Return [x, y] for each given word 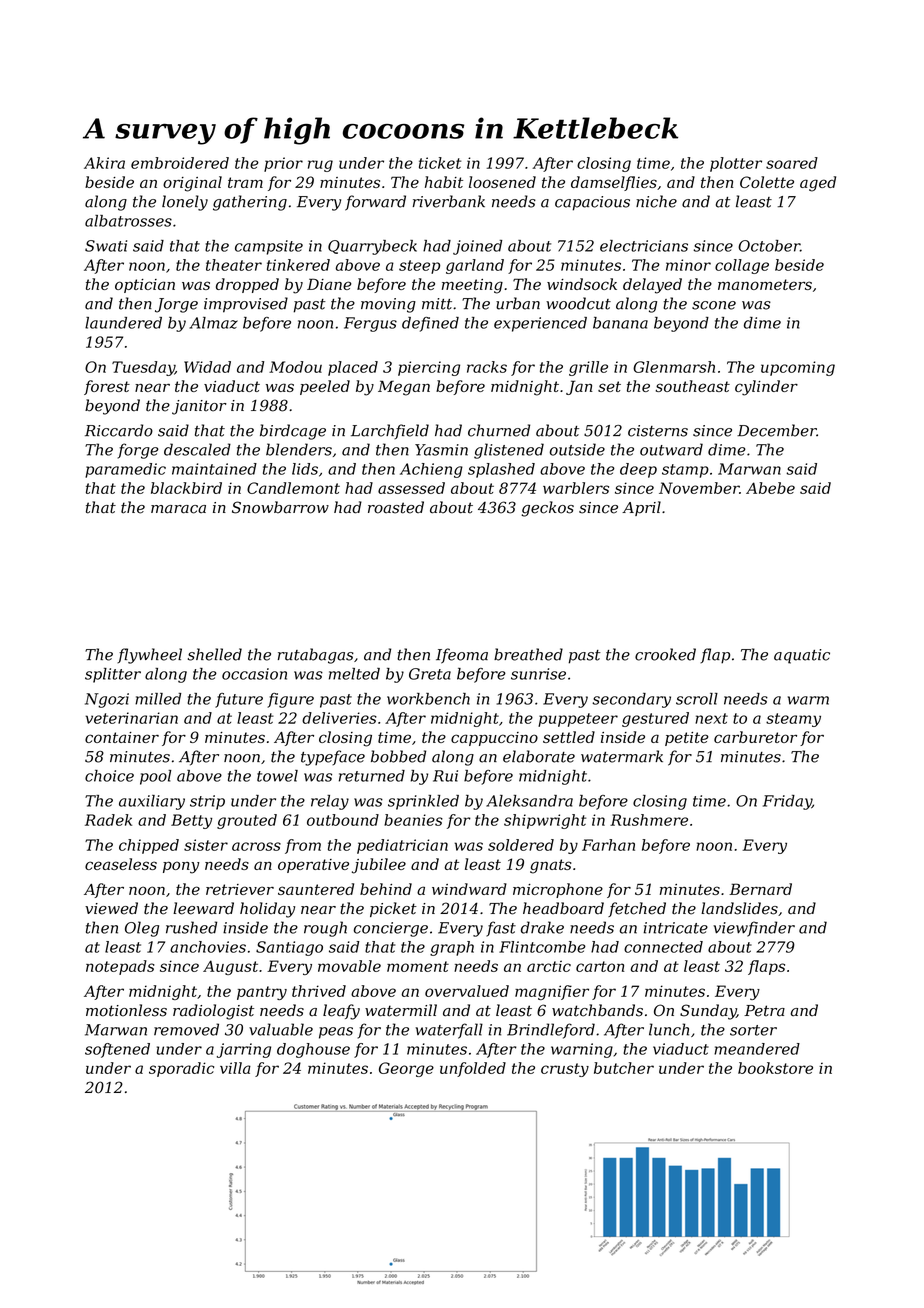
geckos [547, 509]
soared [792, 163]
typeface [333, 758]
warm [808, 700]
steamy [793, 720]
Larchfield [390, 431]
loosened [502, 182]
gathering [250, 203]
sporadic [181, 1069]
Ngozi [107, 700]
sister [206, 845]
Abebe [770, 488]
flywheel [149, 656]
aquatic [802, 656]
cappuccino [494, 739]
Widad [207, 367]
